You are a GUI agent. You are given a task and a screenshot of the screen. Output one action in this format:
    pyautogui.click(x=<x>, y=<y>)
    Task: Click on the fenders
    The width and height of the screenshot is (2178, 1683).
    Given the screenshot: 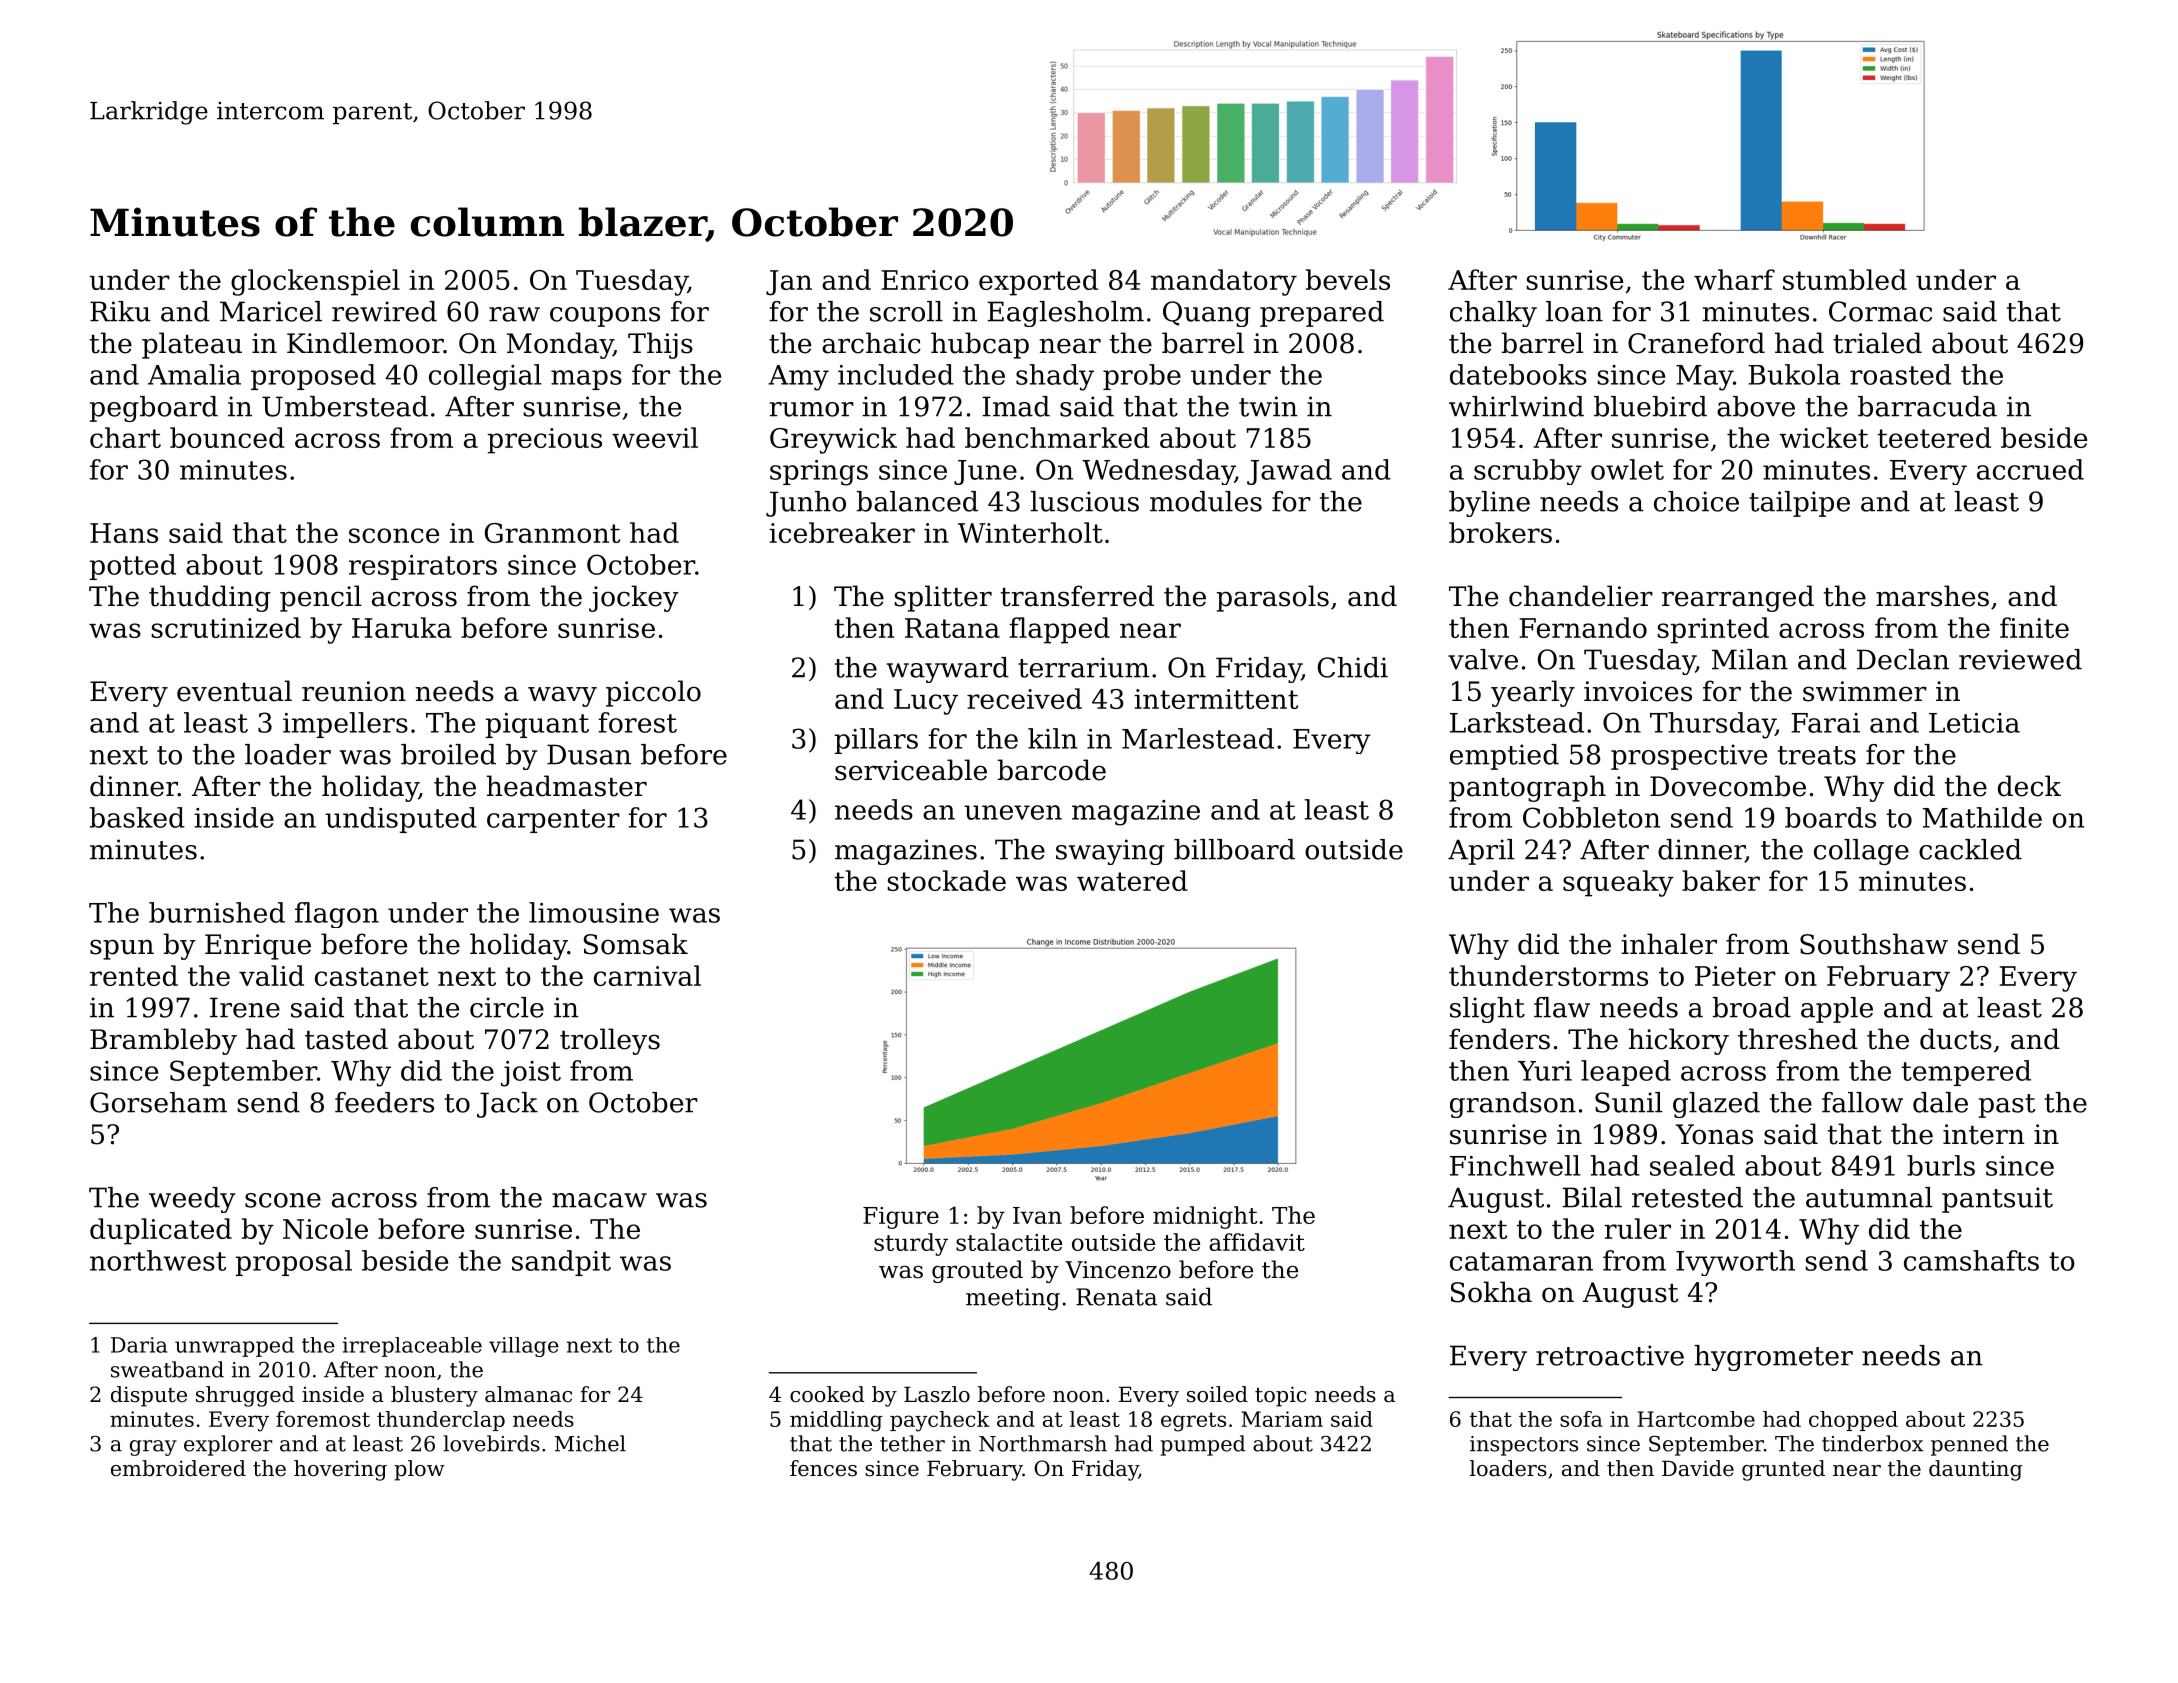 What is the action you would take?
    pyautogui.click(x=1499, y=1039)
